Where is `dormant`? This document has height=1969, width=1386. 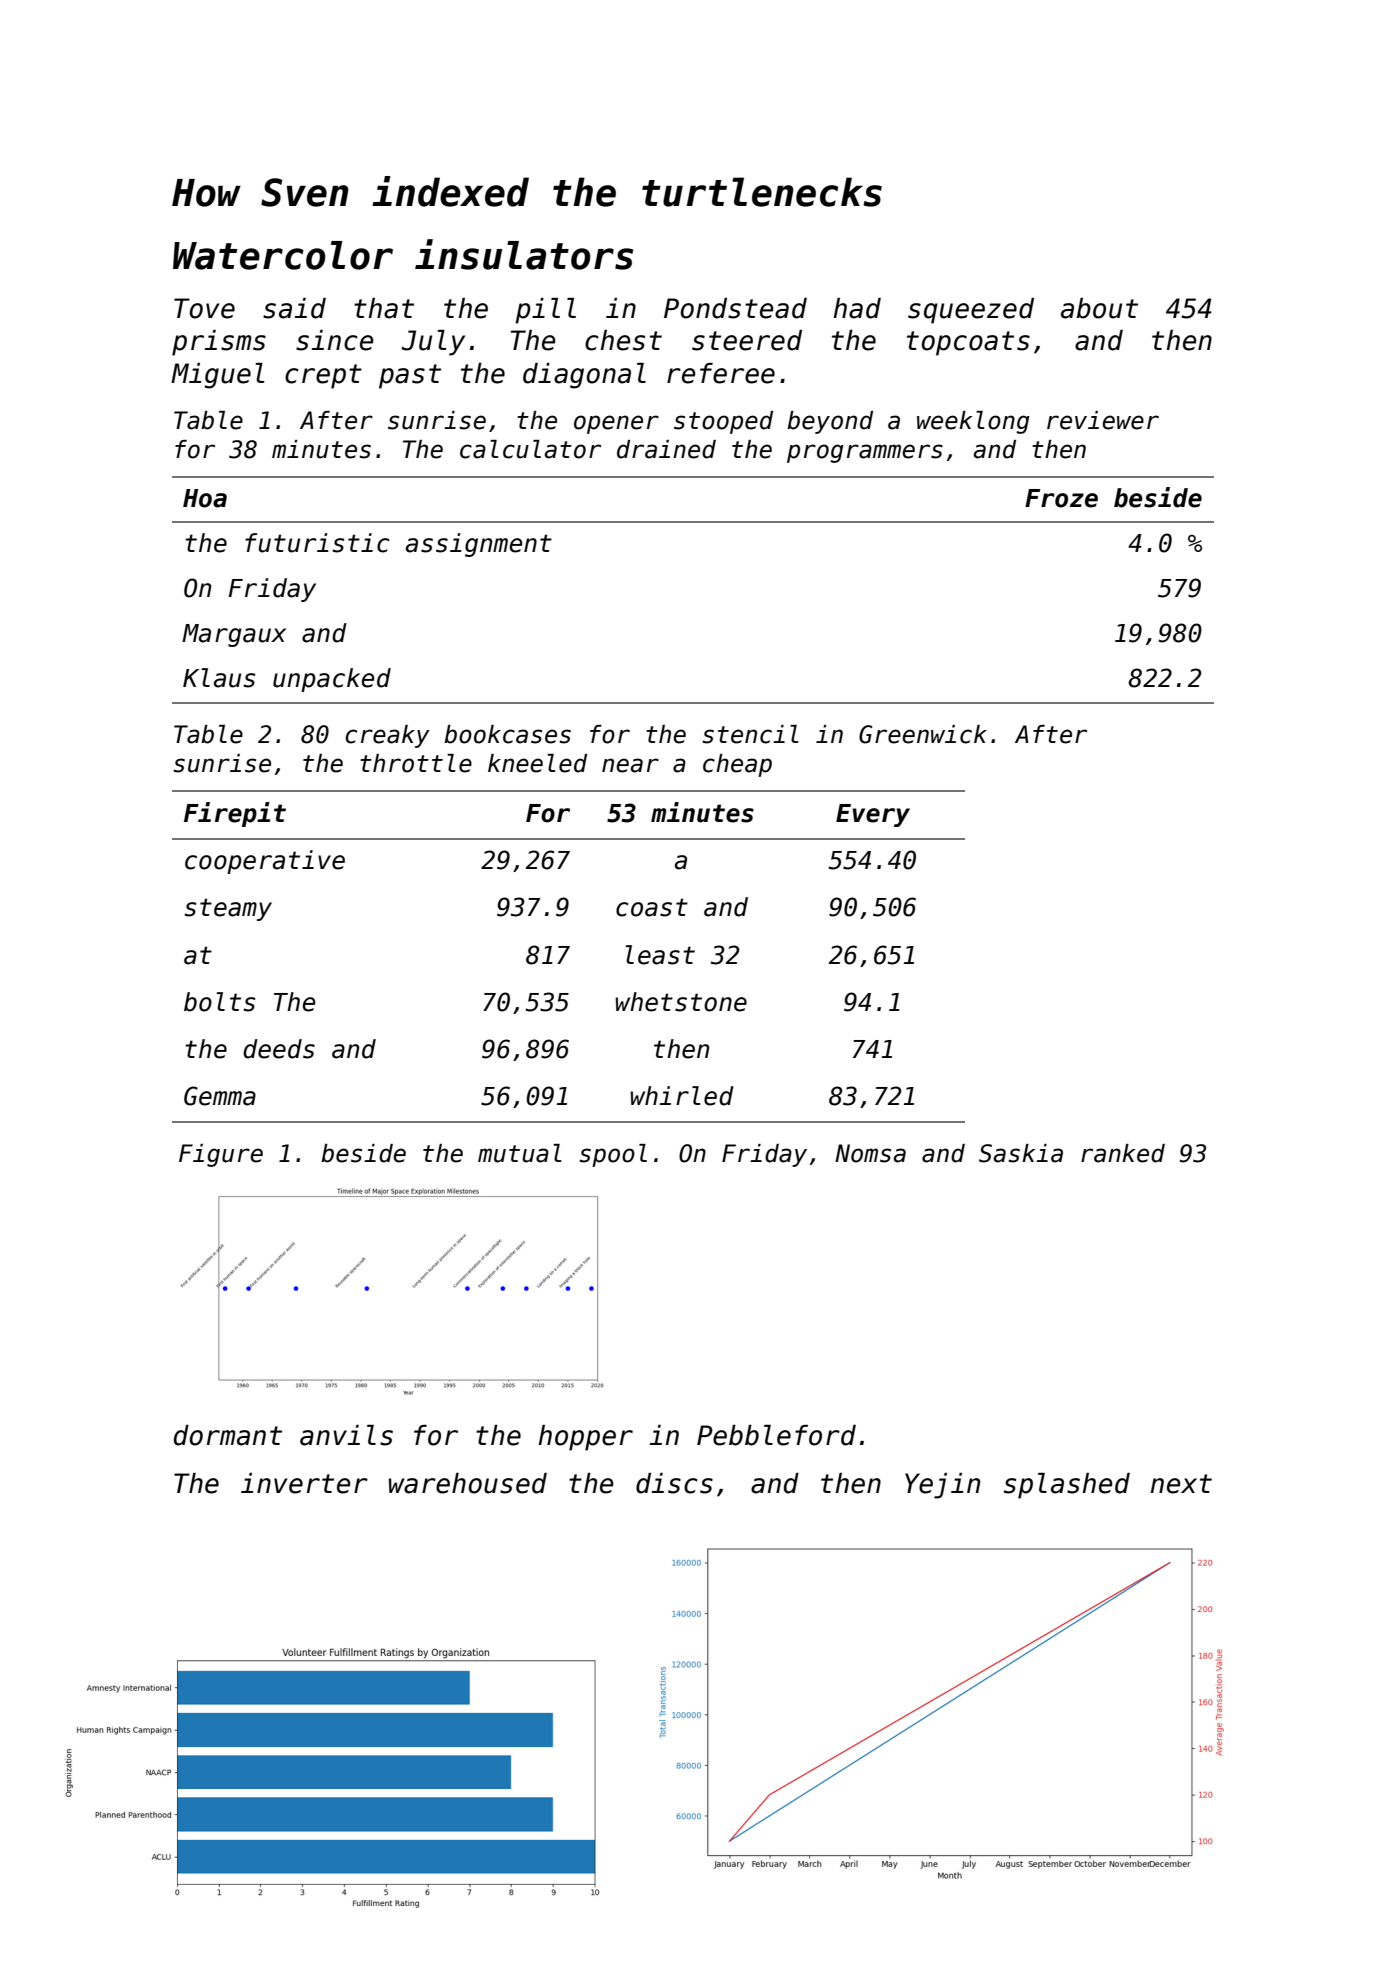
dormant is located at coordinates (228, 1435).
